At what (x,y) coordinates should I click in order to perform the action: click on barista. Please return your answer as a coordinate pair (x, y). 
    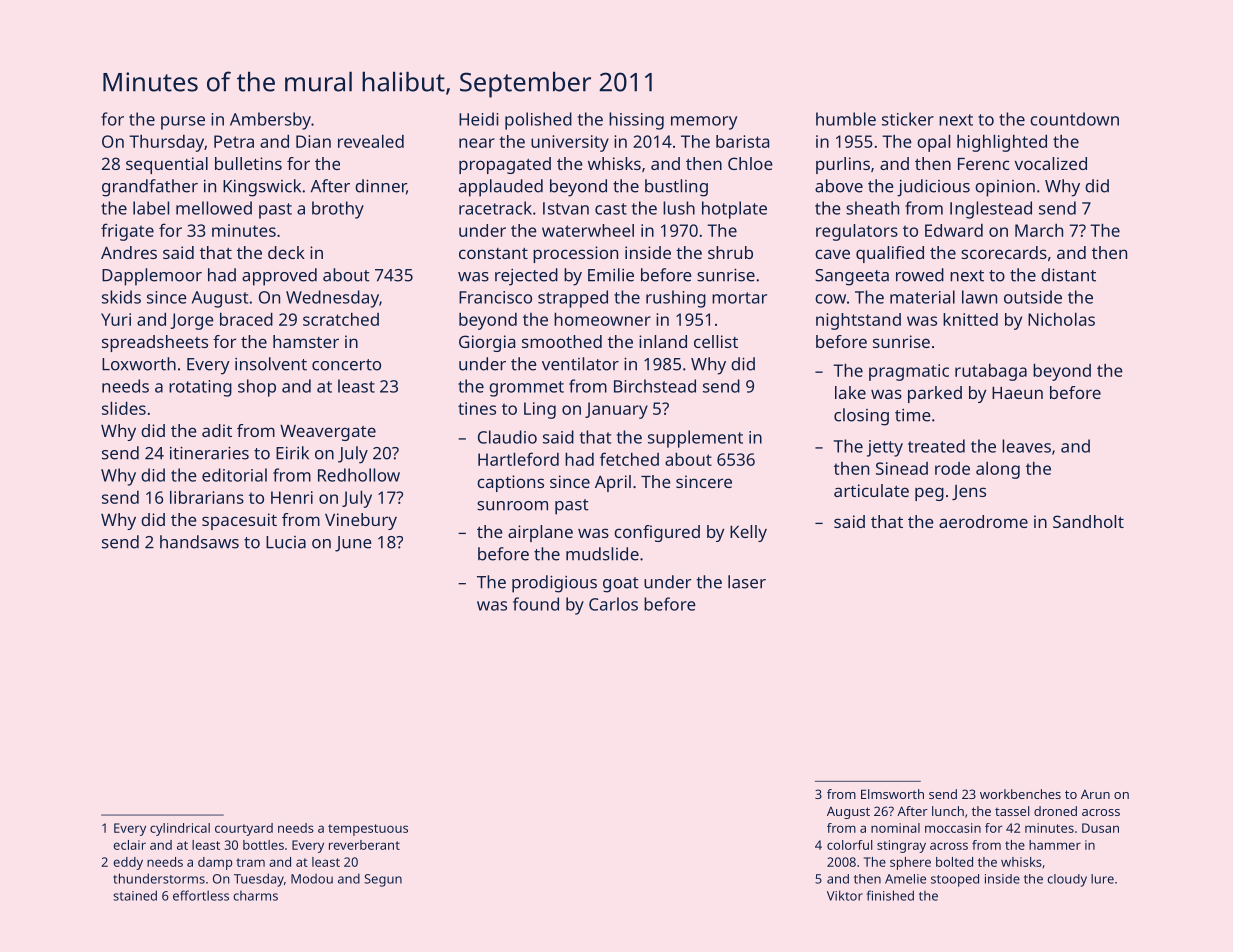
    Looking at the image, I should click on (742, 141).
